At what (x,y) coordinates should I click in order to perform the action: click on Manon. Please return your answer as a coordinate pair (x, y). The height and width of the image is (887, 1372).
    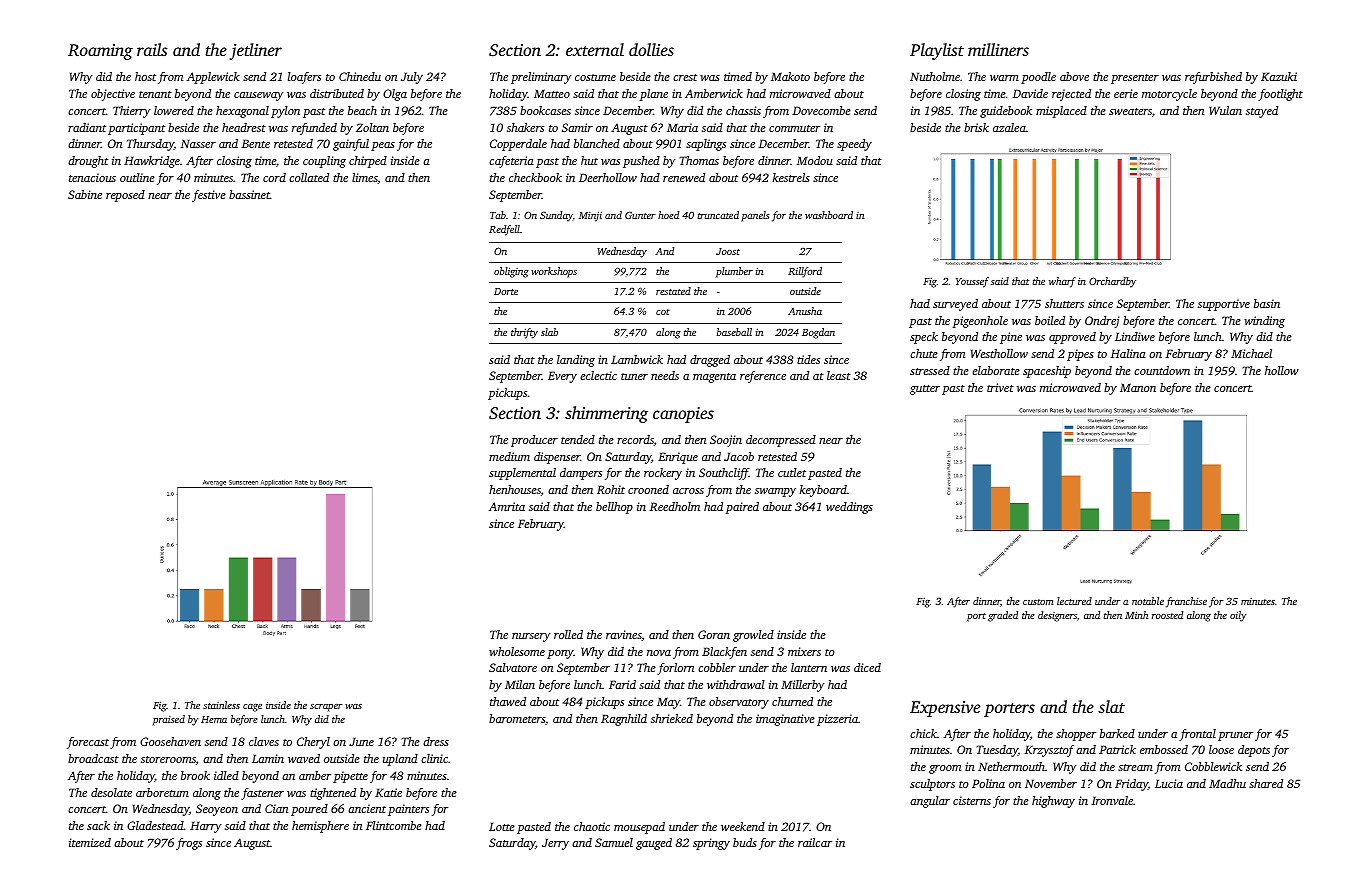
    Looking at the image, I should click on (1138, 387).
